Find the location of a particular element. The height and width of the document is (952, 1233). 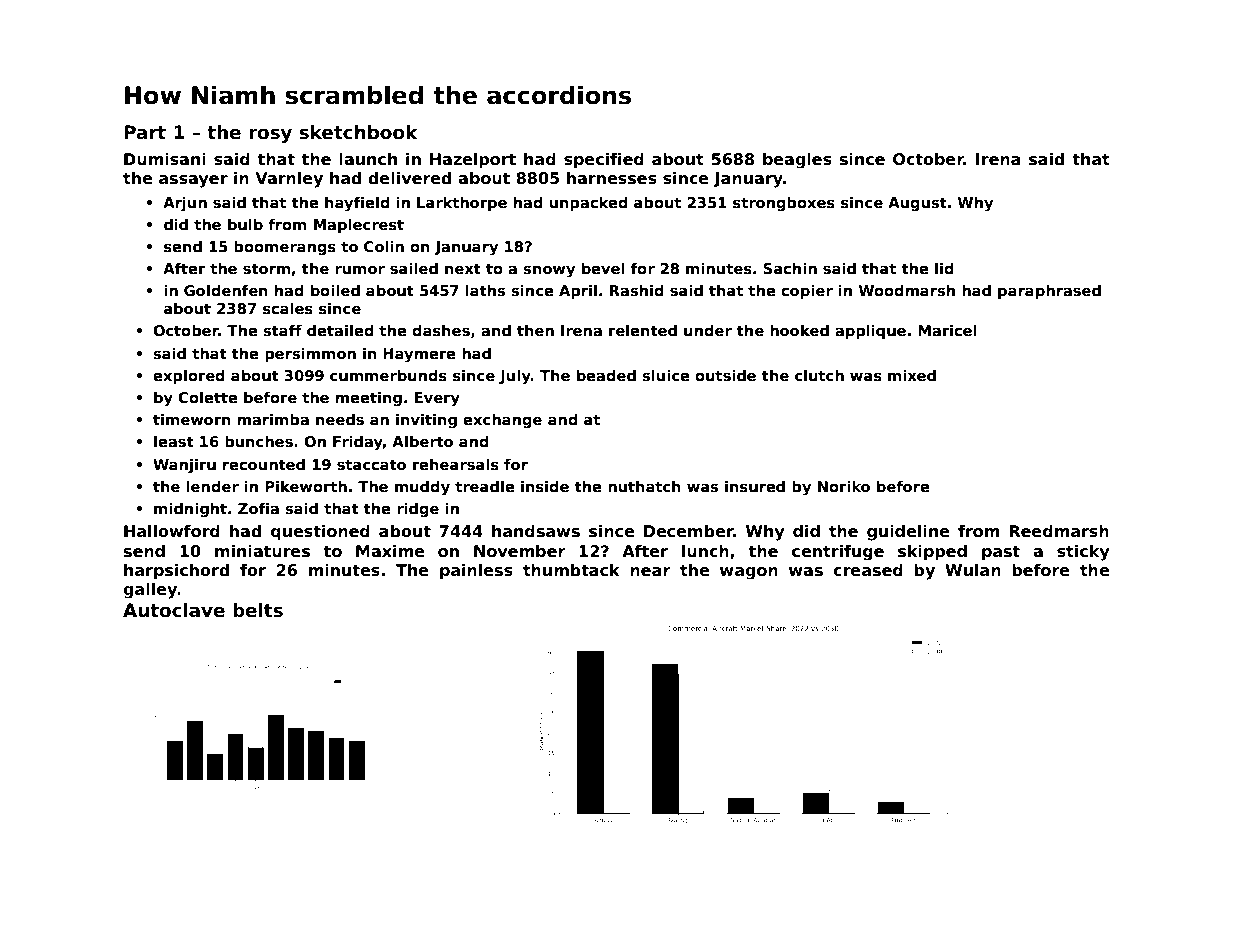

rosy is located at coordinates (270, 135).
